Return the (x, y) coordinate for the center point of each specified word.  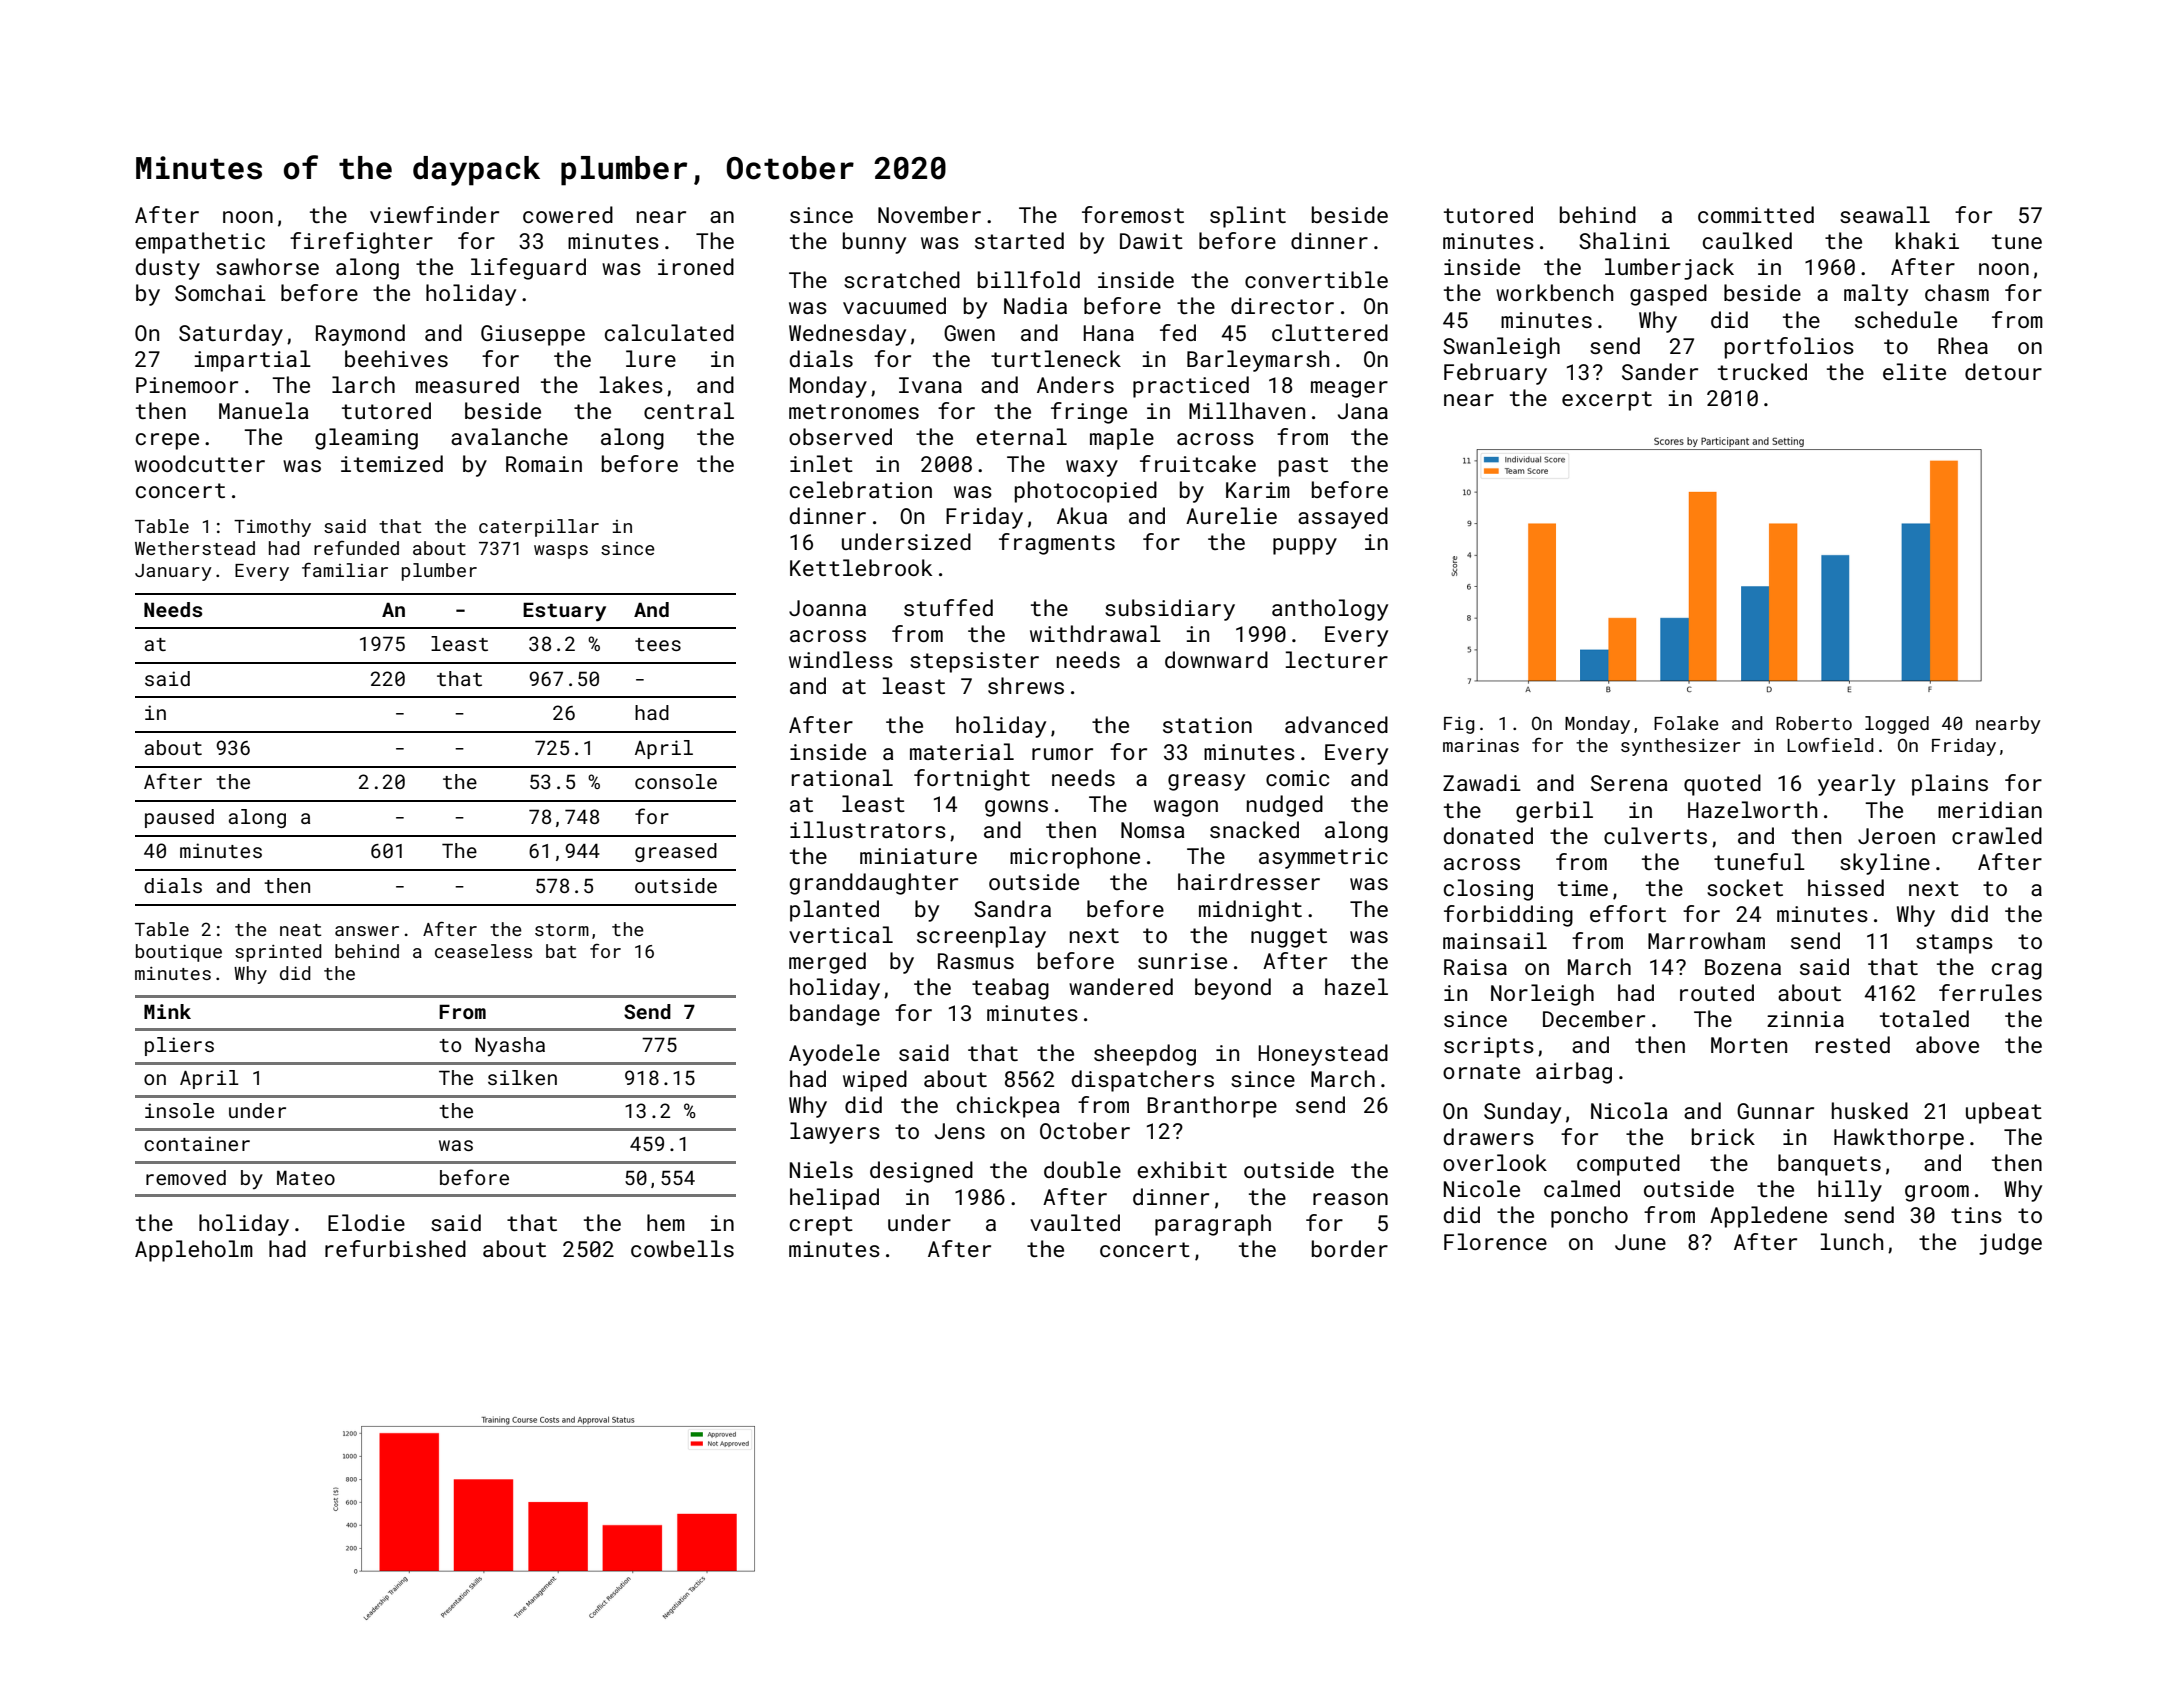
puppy (1305, 546)
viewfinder (434, 214)
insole (179, 1110)
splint (1248, 217)
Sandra (1012, 908)
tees (658, 644)
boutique (179, 953)
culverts (1655, 835)
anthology (1330, 610)
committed (1756, 214)
